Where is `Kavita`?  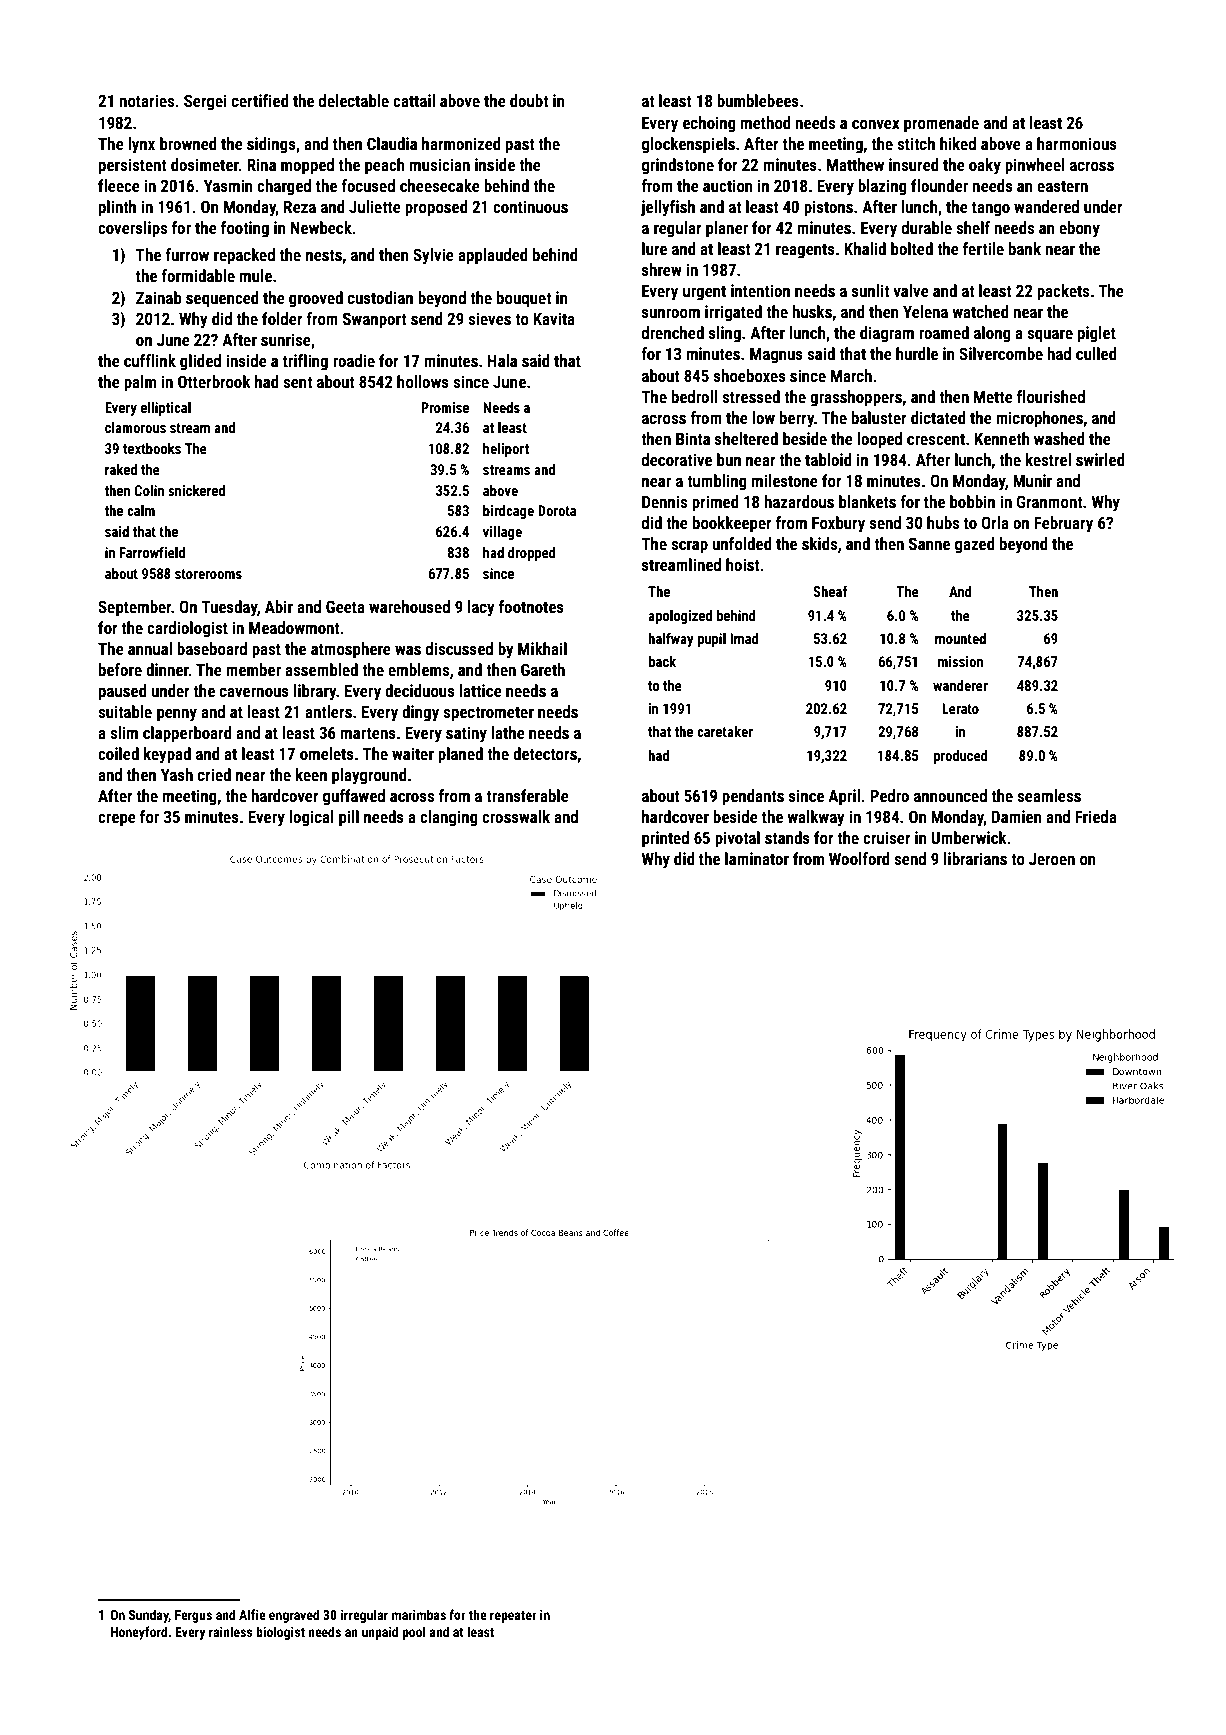 Kavita is located at coordinates (554, 318).
